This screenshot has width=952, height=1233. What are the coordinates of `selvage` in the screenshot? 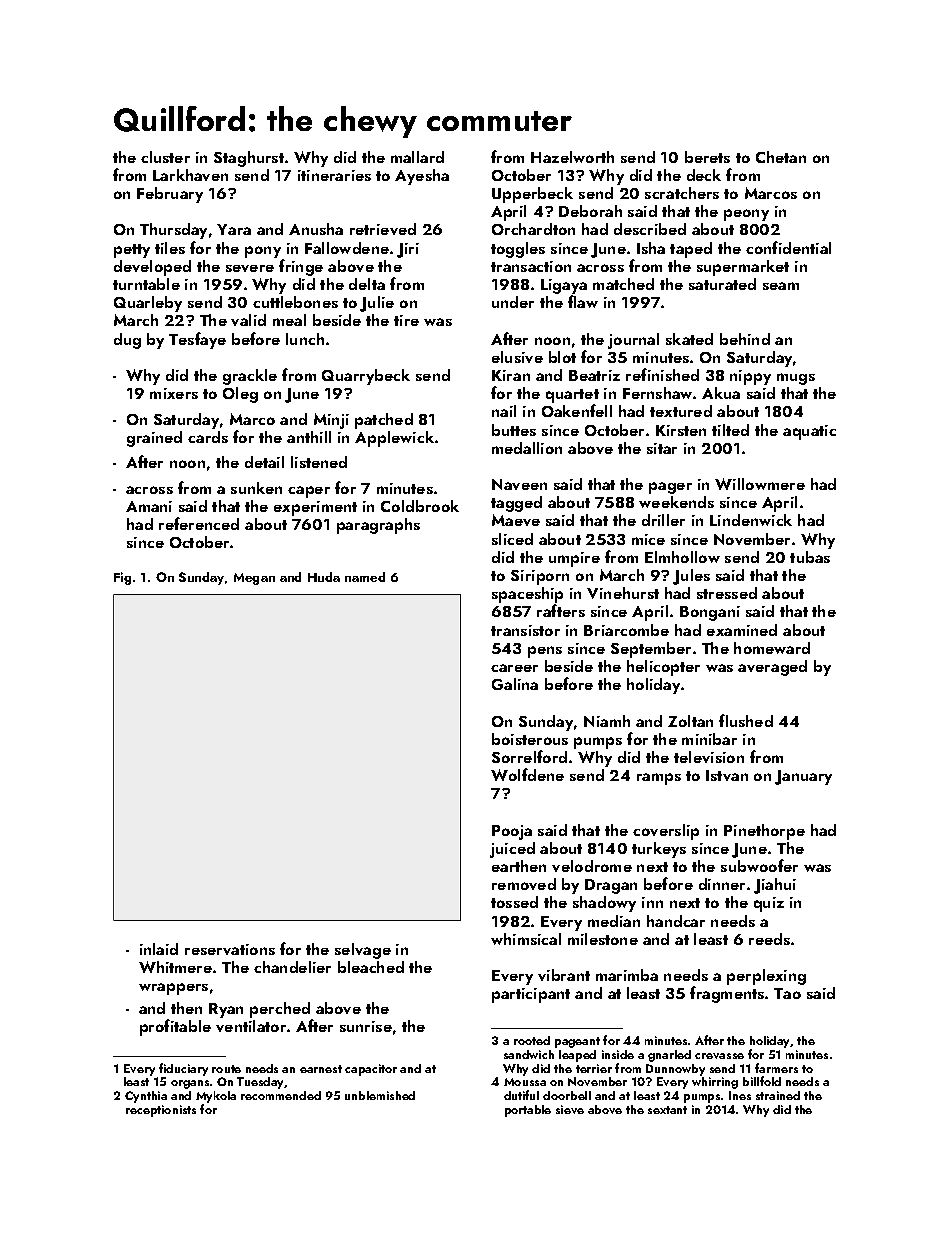 It's located at (363, 951).
